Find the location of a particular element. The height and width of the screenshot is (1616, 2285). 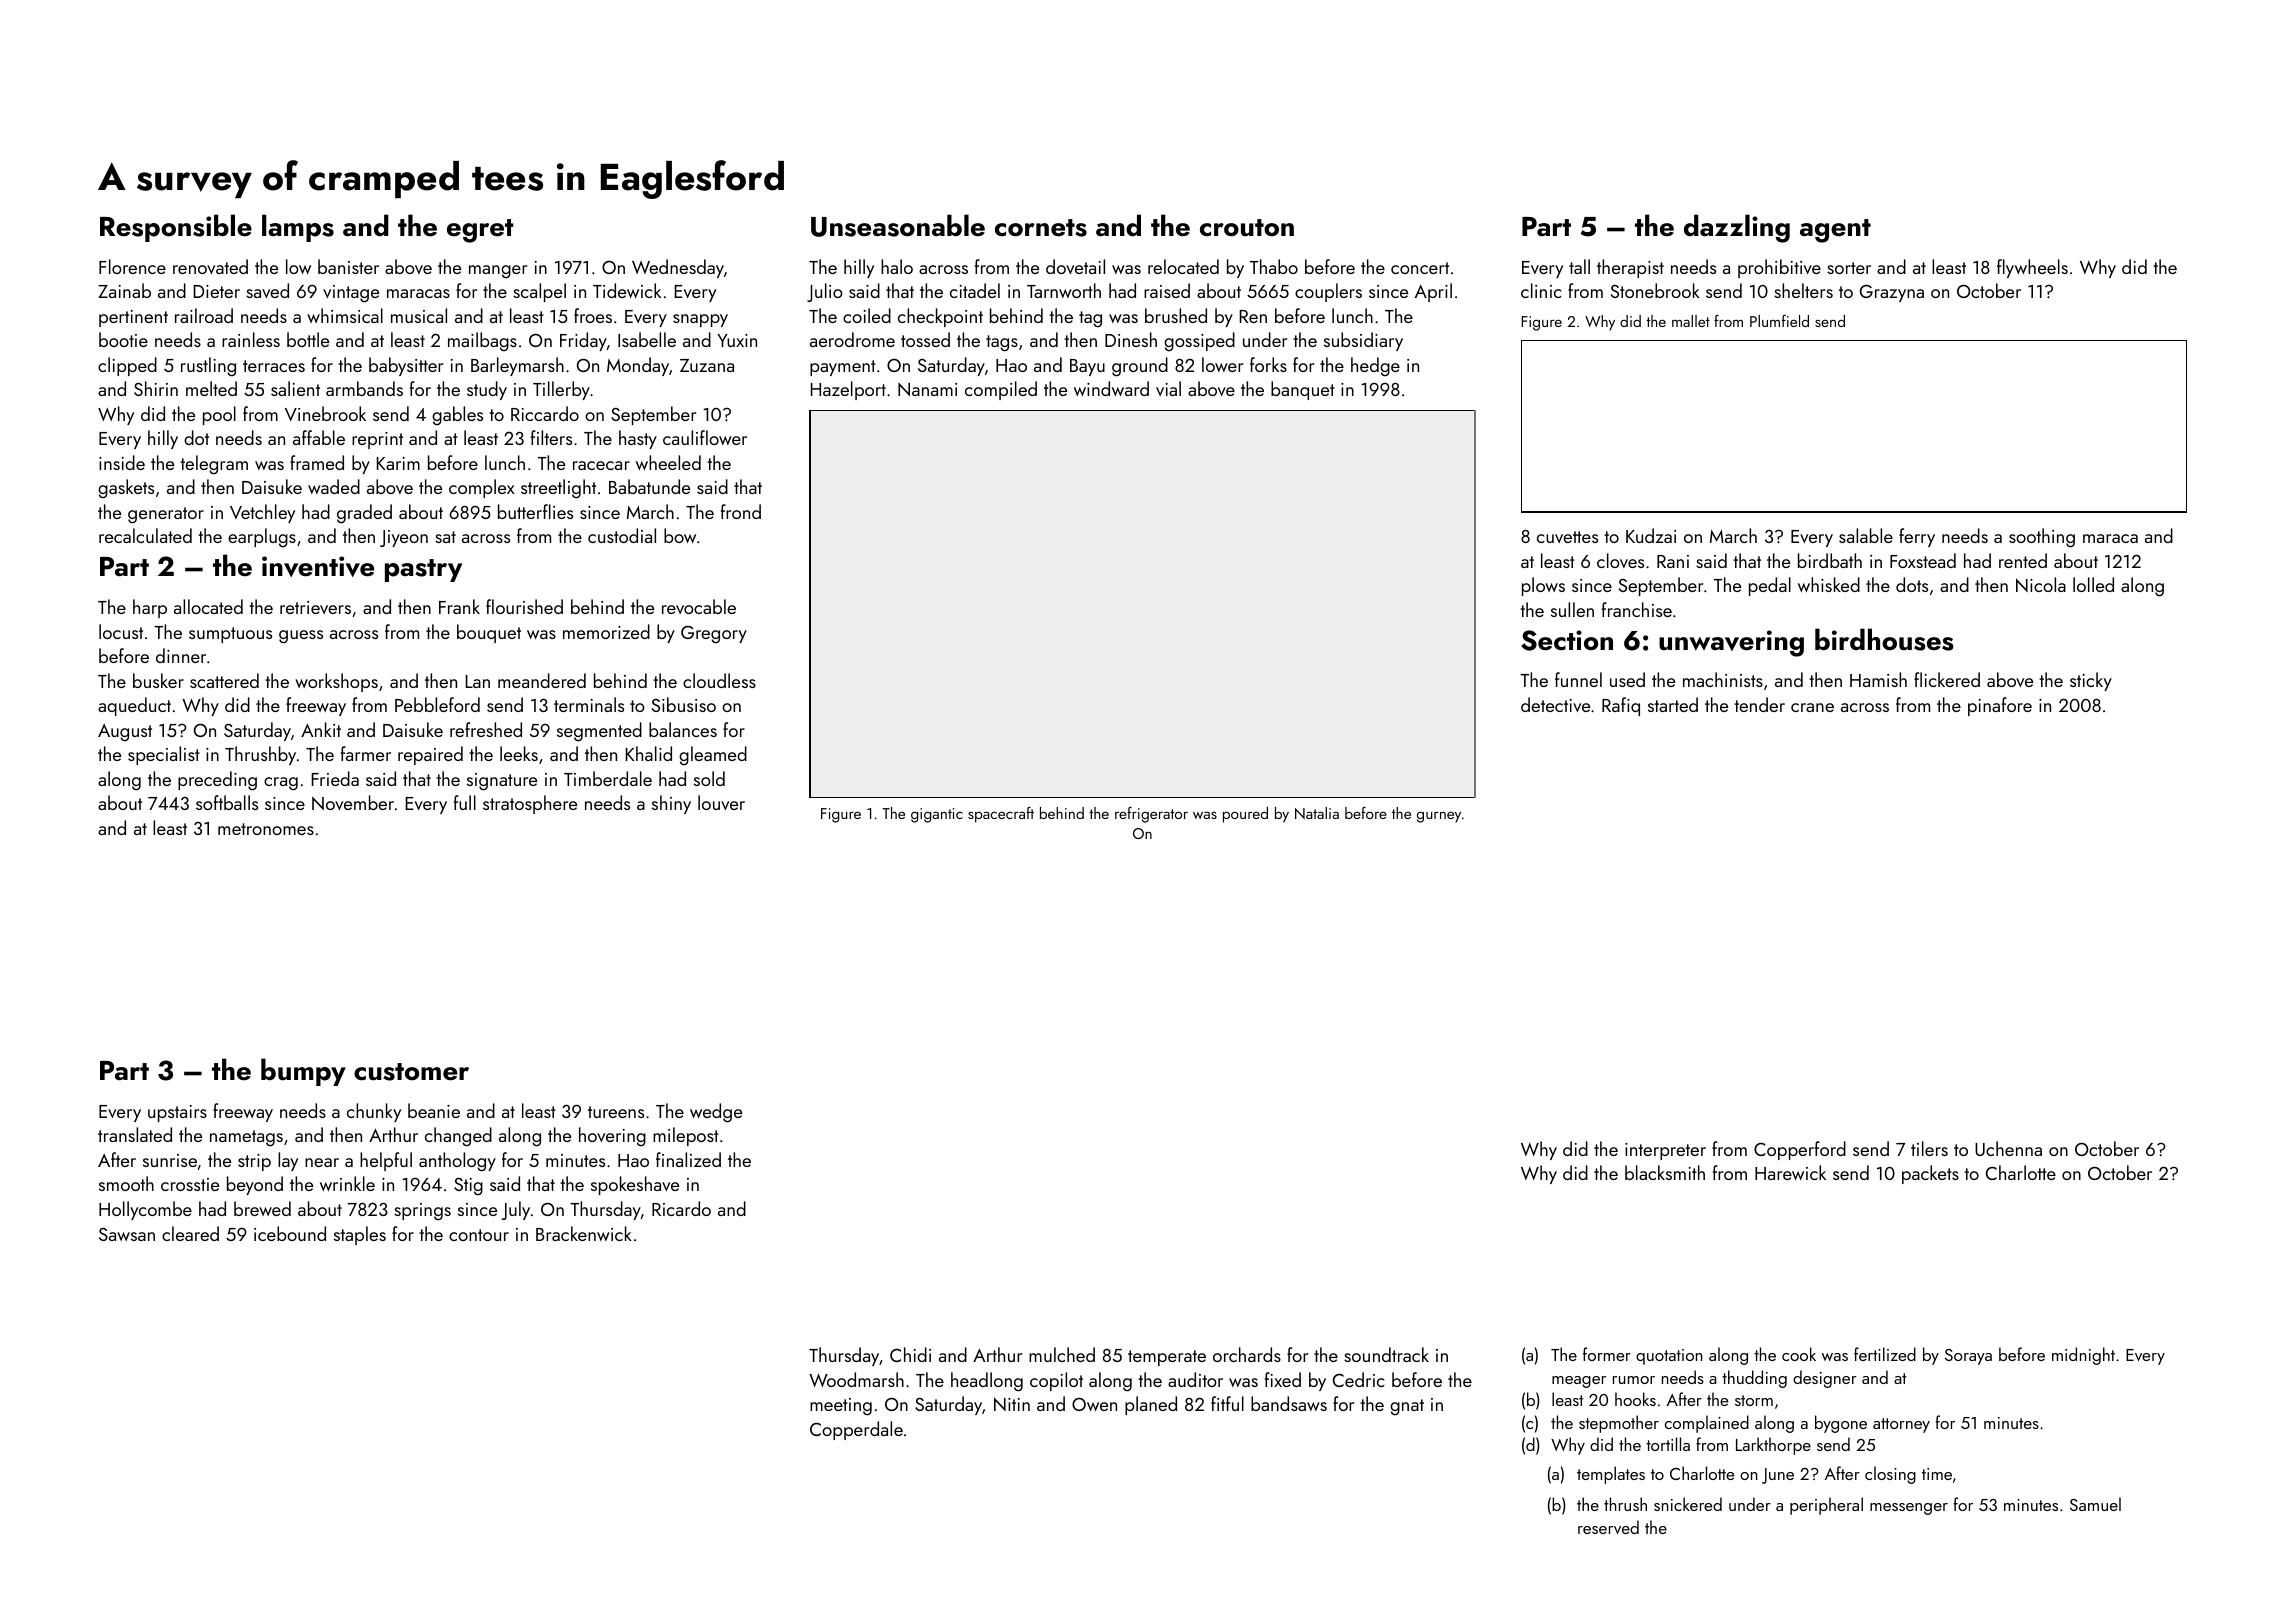

Copperdale is located at coordinates (856, 1430).
